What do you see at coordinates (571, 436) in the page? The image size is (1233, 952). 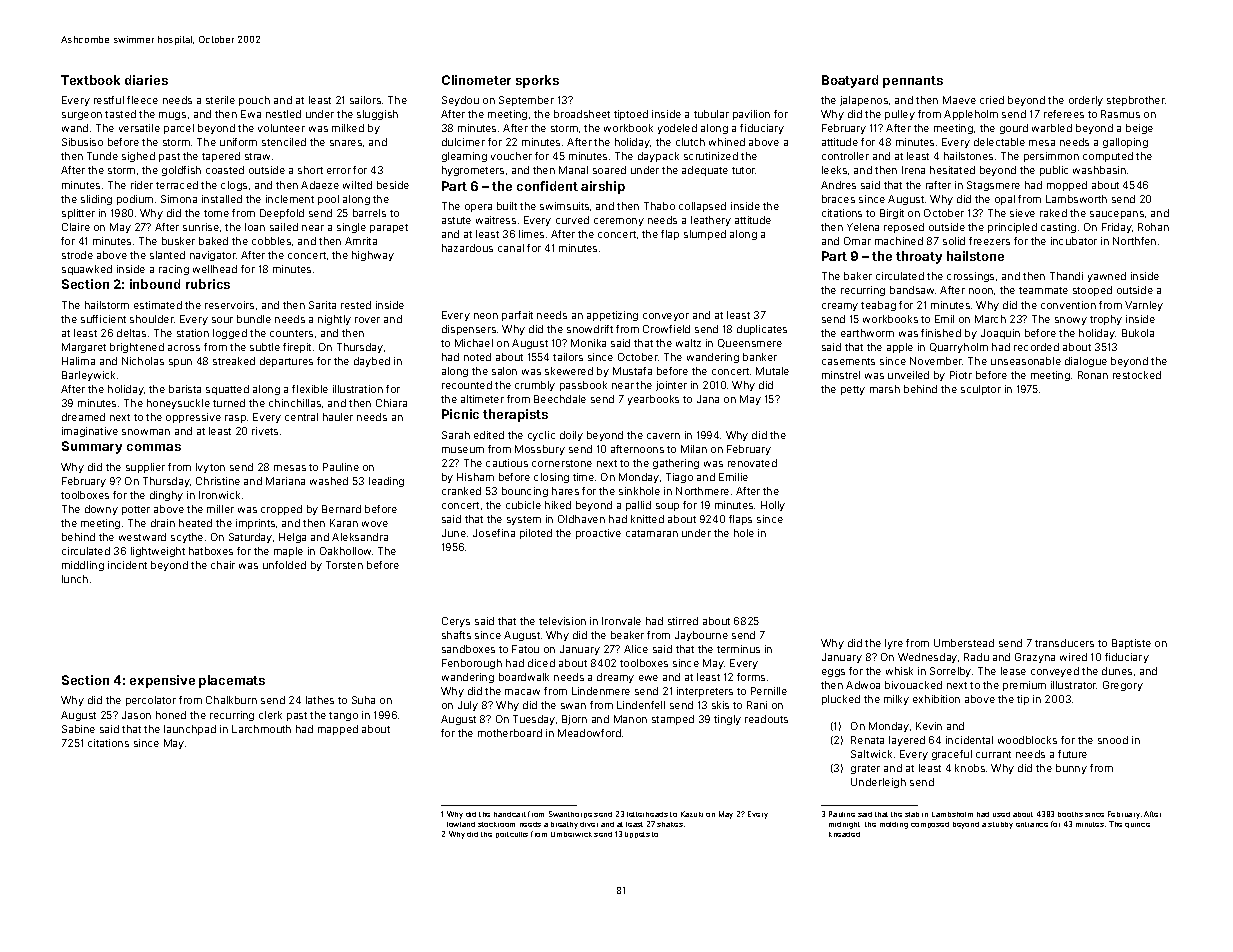 I see `doily` at bounding box center [571, 436].
